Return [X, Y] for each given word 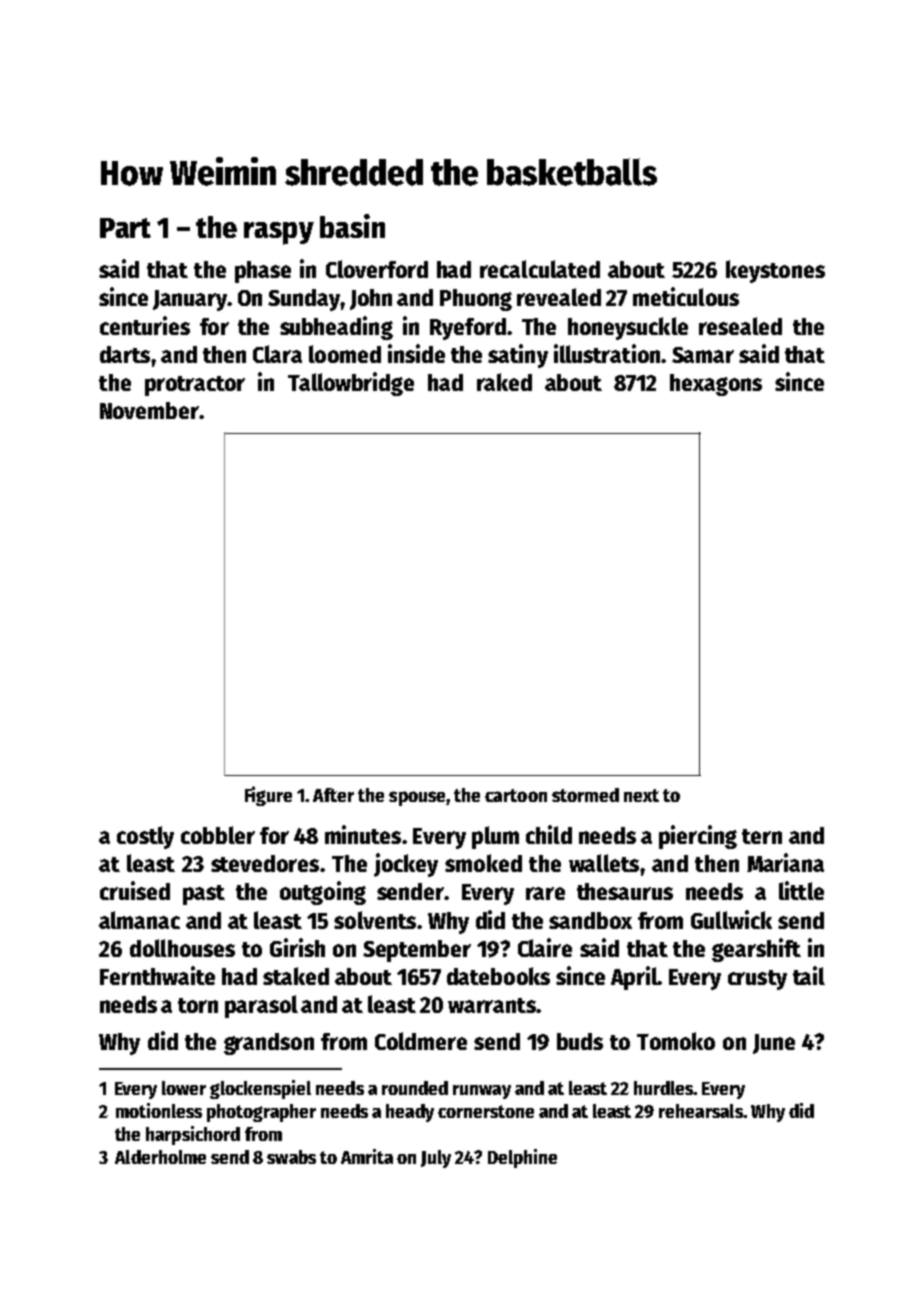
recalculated [540, 269]
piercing [698, 837]
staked [296, 976]
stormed [585, 795]
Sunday [304, 300]
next [641, 795]
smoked [483, 863]
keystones [775, 271]
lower [184, 1088]
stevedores [265, 863]
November [149, 410]
